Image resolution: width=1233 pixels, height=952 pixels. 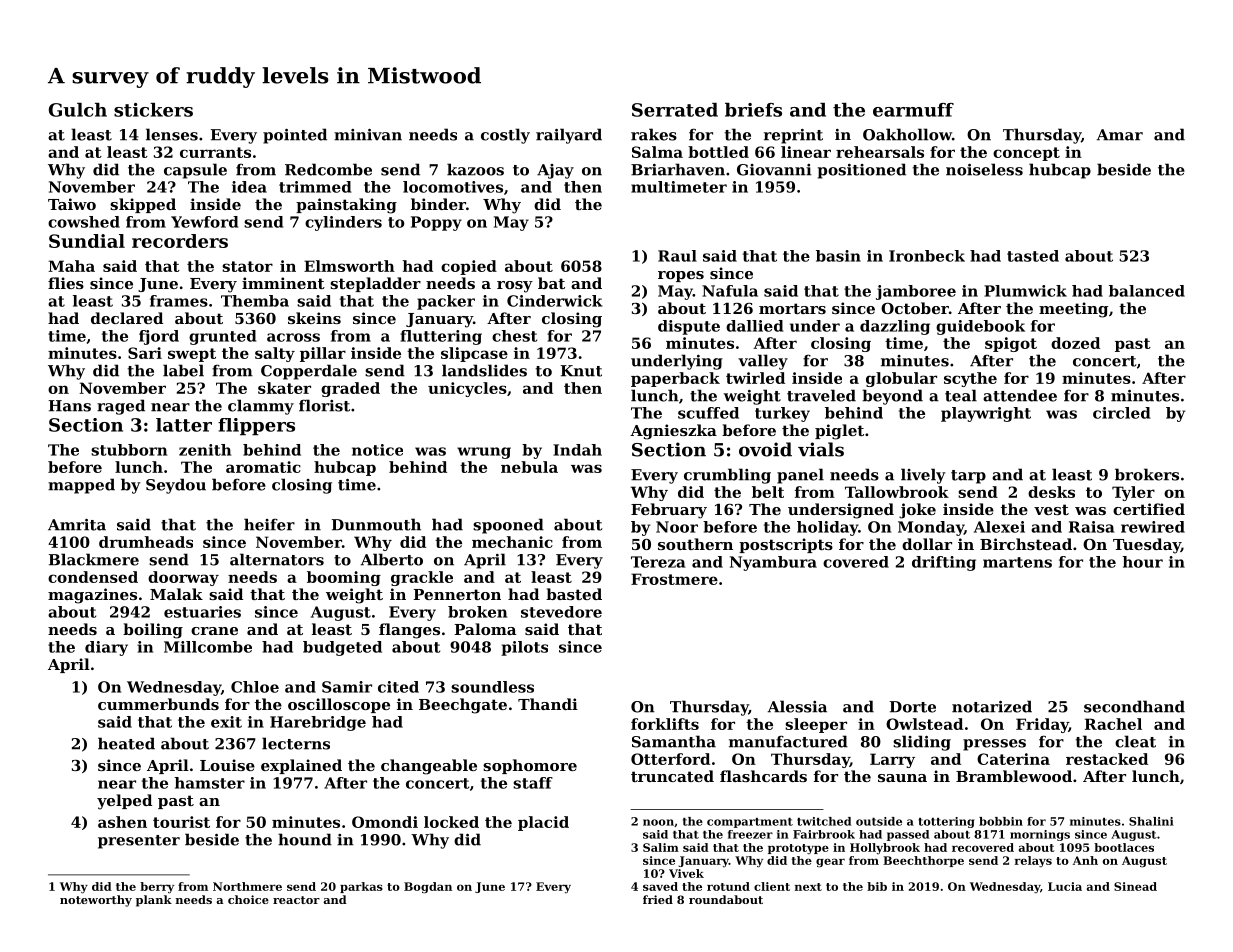 I want to click on Louise, so click(x=227, y=765).
